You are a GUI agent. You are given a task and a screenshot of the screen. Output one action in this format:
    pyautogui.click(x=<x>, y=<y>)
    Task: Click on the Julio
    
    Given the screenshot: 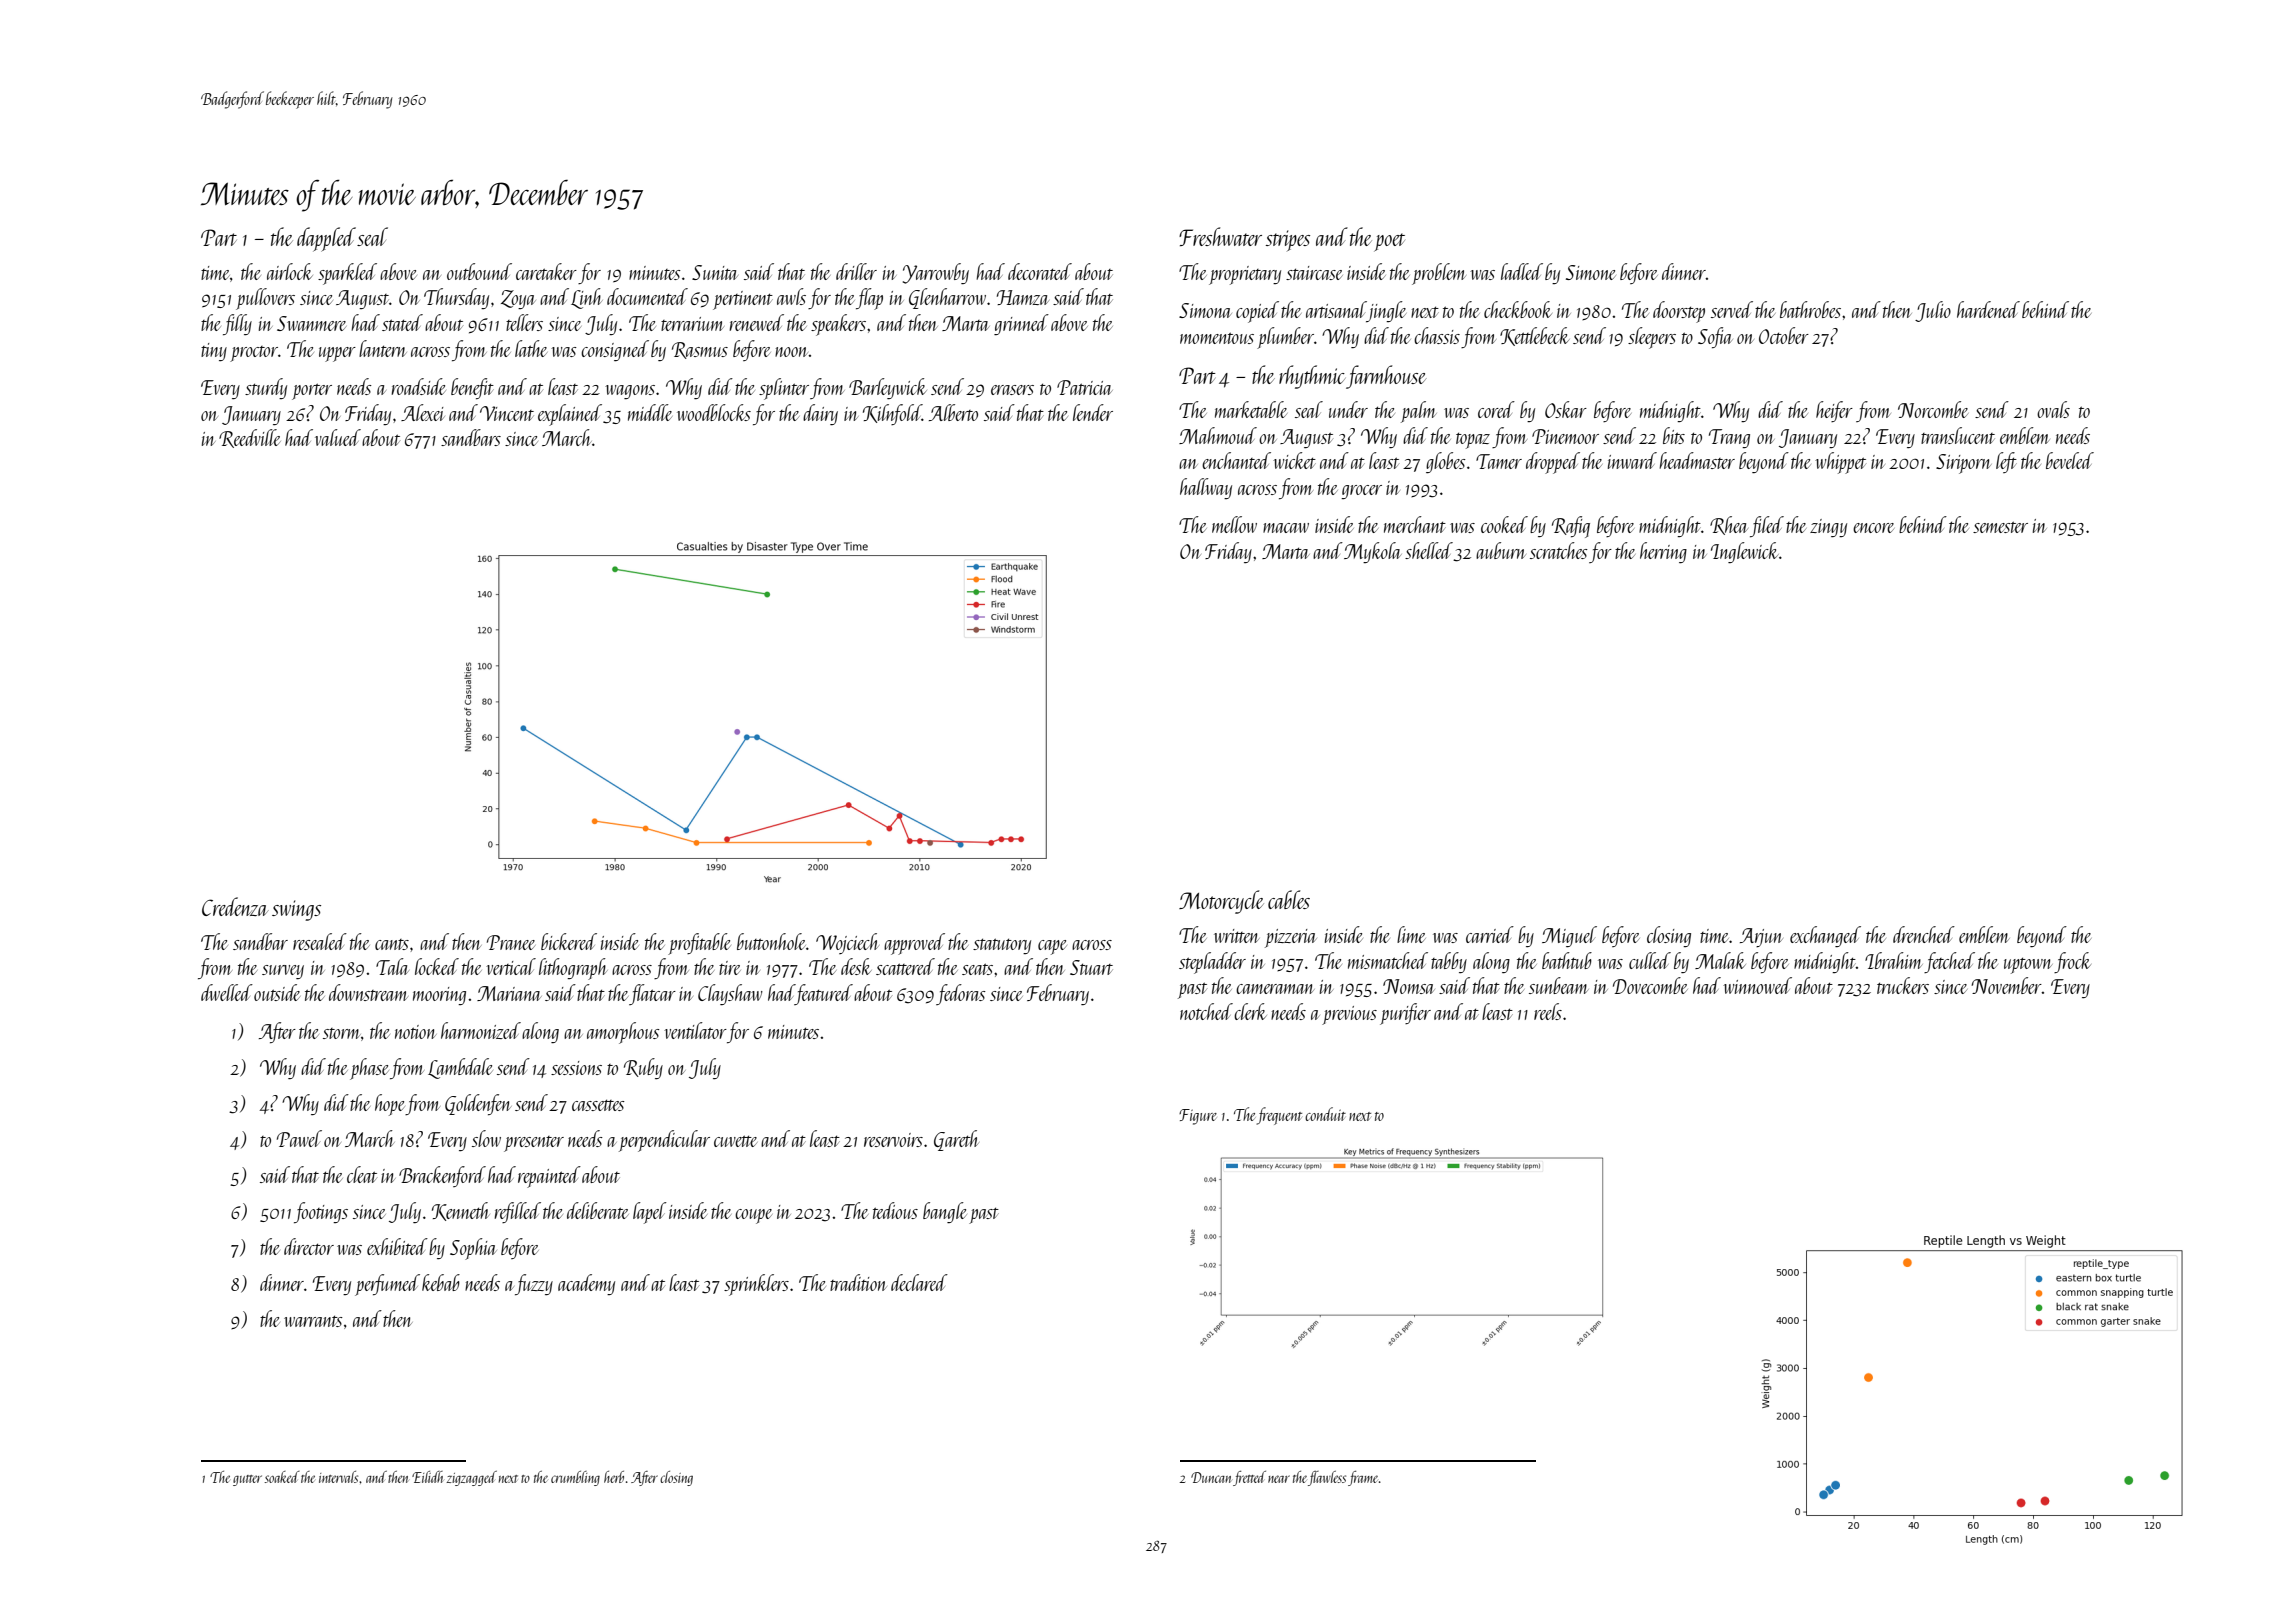 What is the action you would take?
    pyautogui.click(x=1933, y=311)
